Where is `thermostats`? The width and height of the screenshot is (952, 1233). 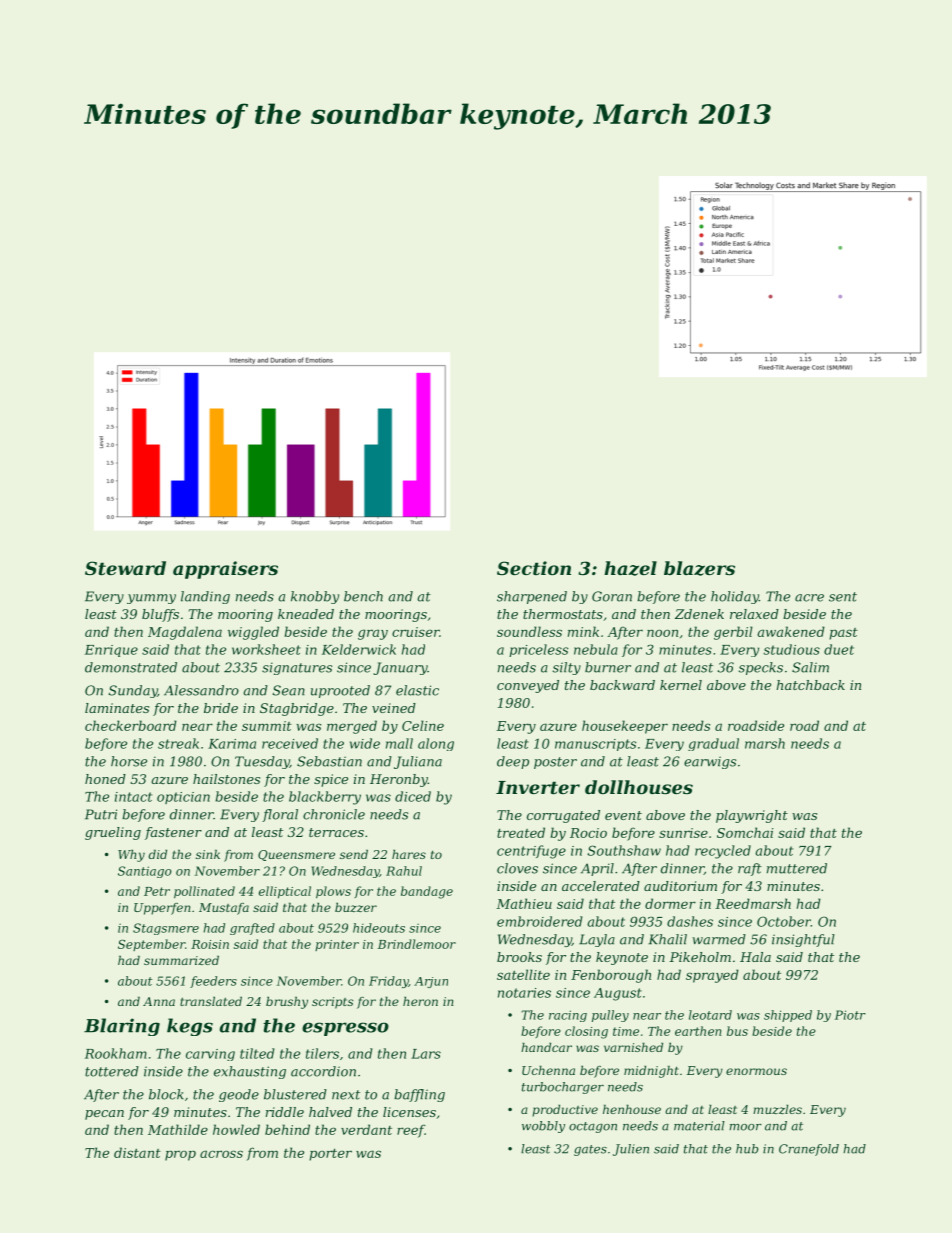
thermostats is located at coordinates (563, 614).
